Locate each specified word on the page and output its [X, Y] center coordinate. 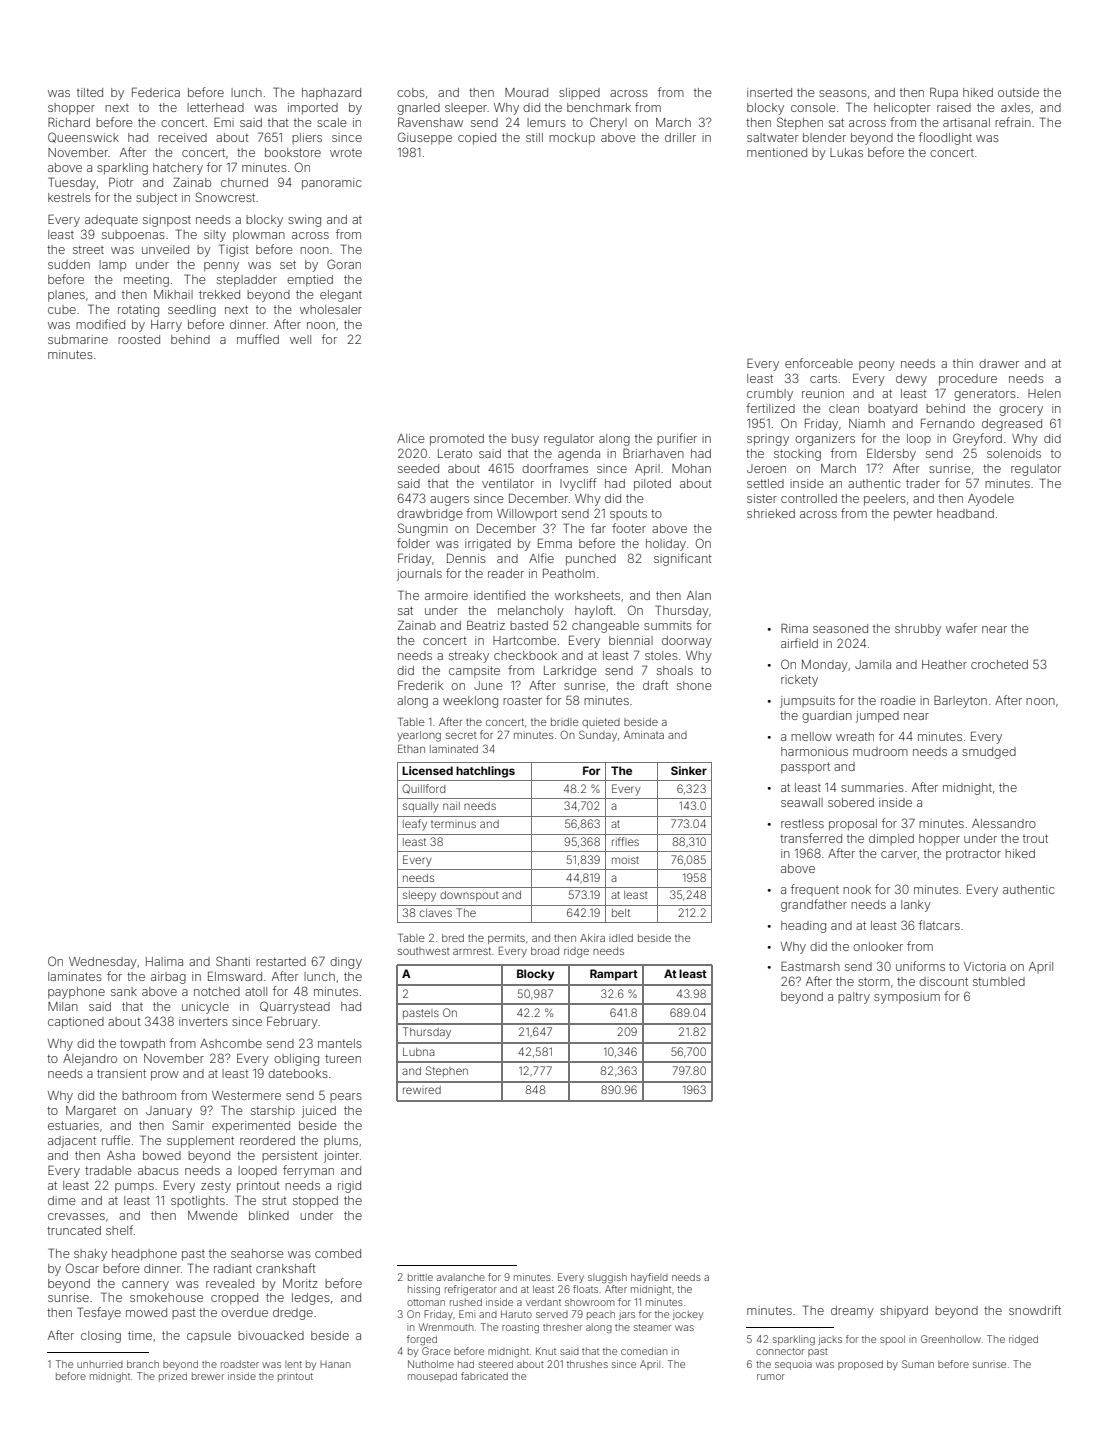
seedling [192, 311]
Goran [344, 264]
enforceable [819, 363]
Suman [918, 1364]
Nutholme [431, 1364]
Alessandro [1004, 823]
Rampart [614, 975]
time [140, 1335]
